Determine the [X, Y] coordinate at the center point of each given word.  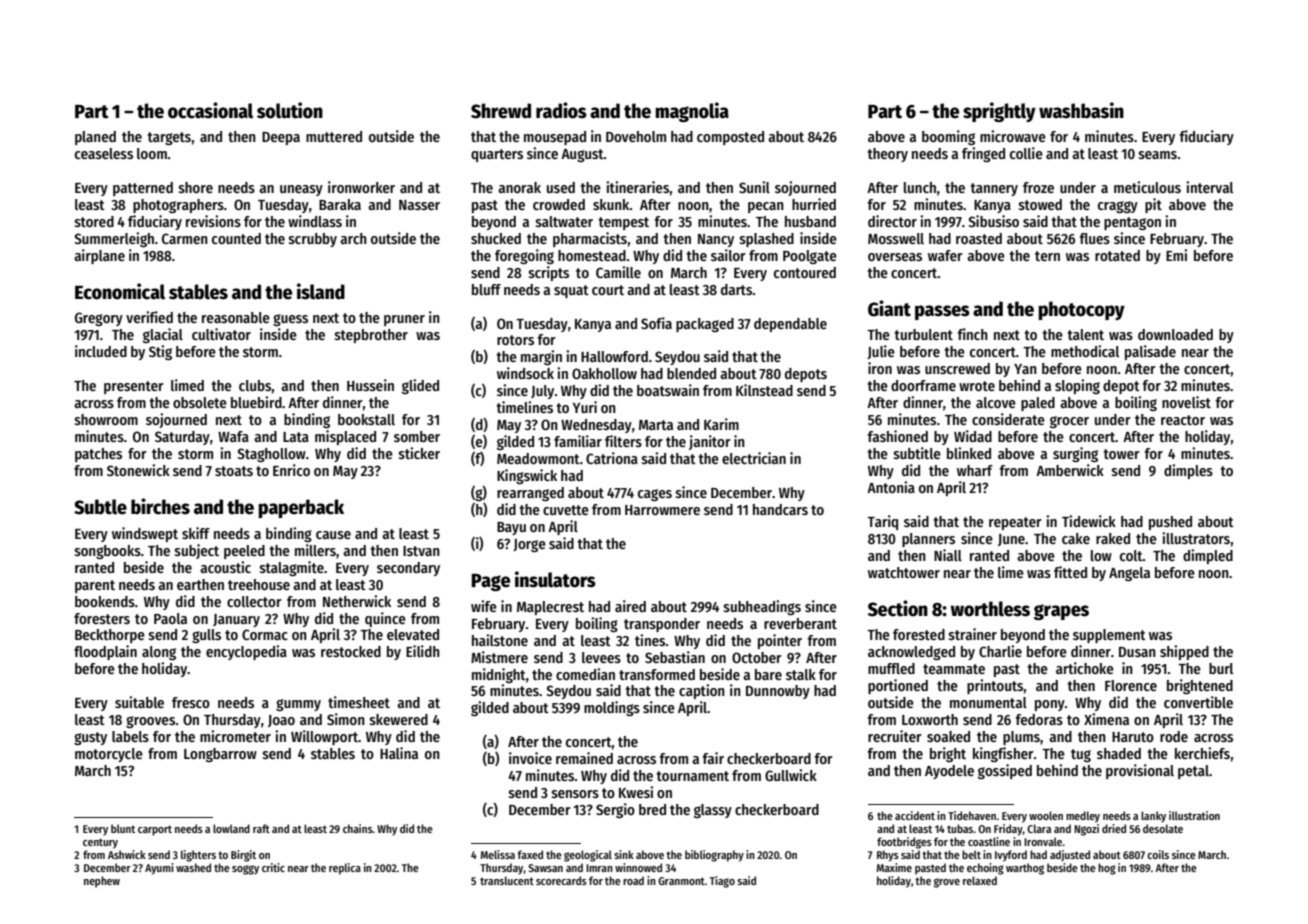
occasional [210, 110]
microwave [1013, 136]
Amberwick [1070, 470]
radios [561, 110]
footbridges [904, 843]
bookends [105, 601]
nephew [102, 882]
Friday [1008, 830]
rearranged [530, 494]
